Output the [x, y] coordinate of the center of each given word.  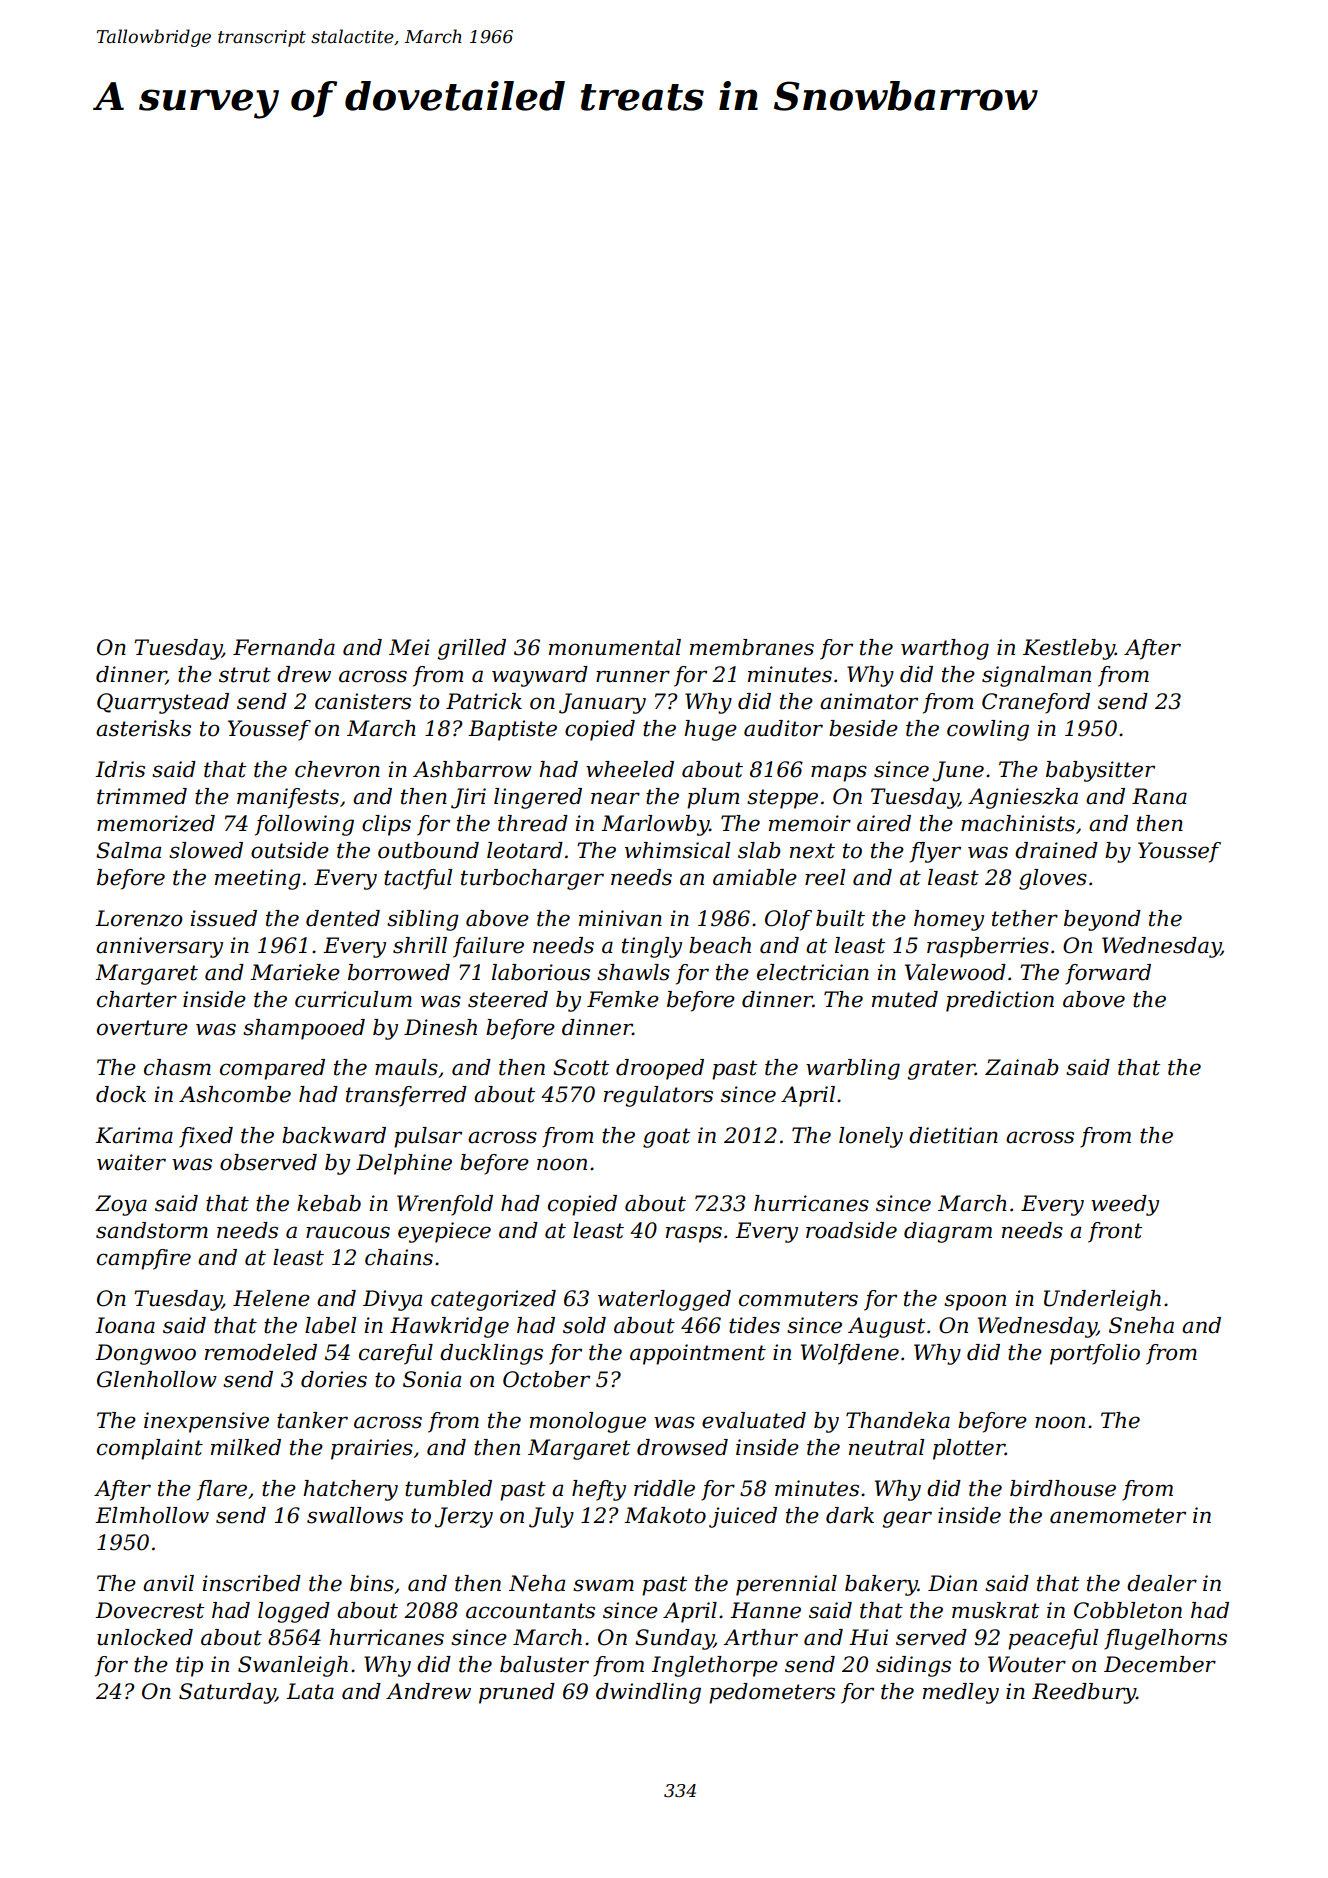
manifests [288, 798]
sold [584, 1325]
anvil [168, 1583]
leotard [525, 850]
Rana [1159, 796]
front [1115, 1232]
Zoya [121, 1205]
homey [949, 920]
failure [488, 947]
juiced [743, 1517]
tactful [418, 879]
